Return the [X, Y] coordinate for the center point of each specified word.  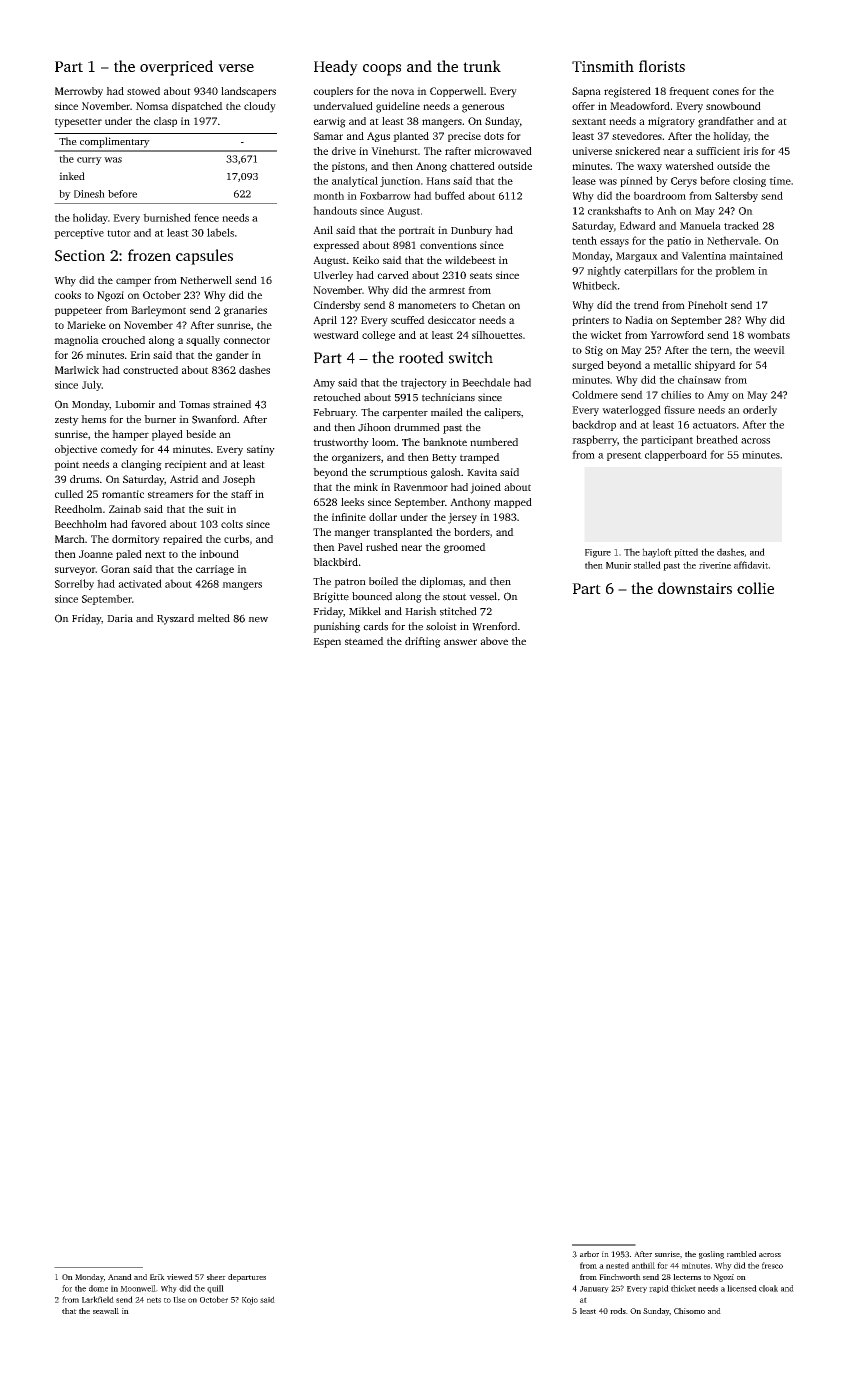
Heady [336, 68]
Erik [157, 1277]
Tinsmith [603, 66]
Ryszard [175, 619]
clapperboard [676, 455]
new [258, 620]
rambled [741, 1254]
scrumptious [398, 473]
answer [460, 642]
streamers [170, 494]
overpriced [176, 68]
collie [755, 588]
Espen [327, 643]
